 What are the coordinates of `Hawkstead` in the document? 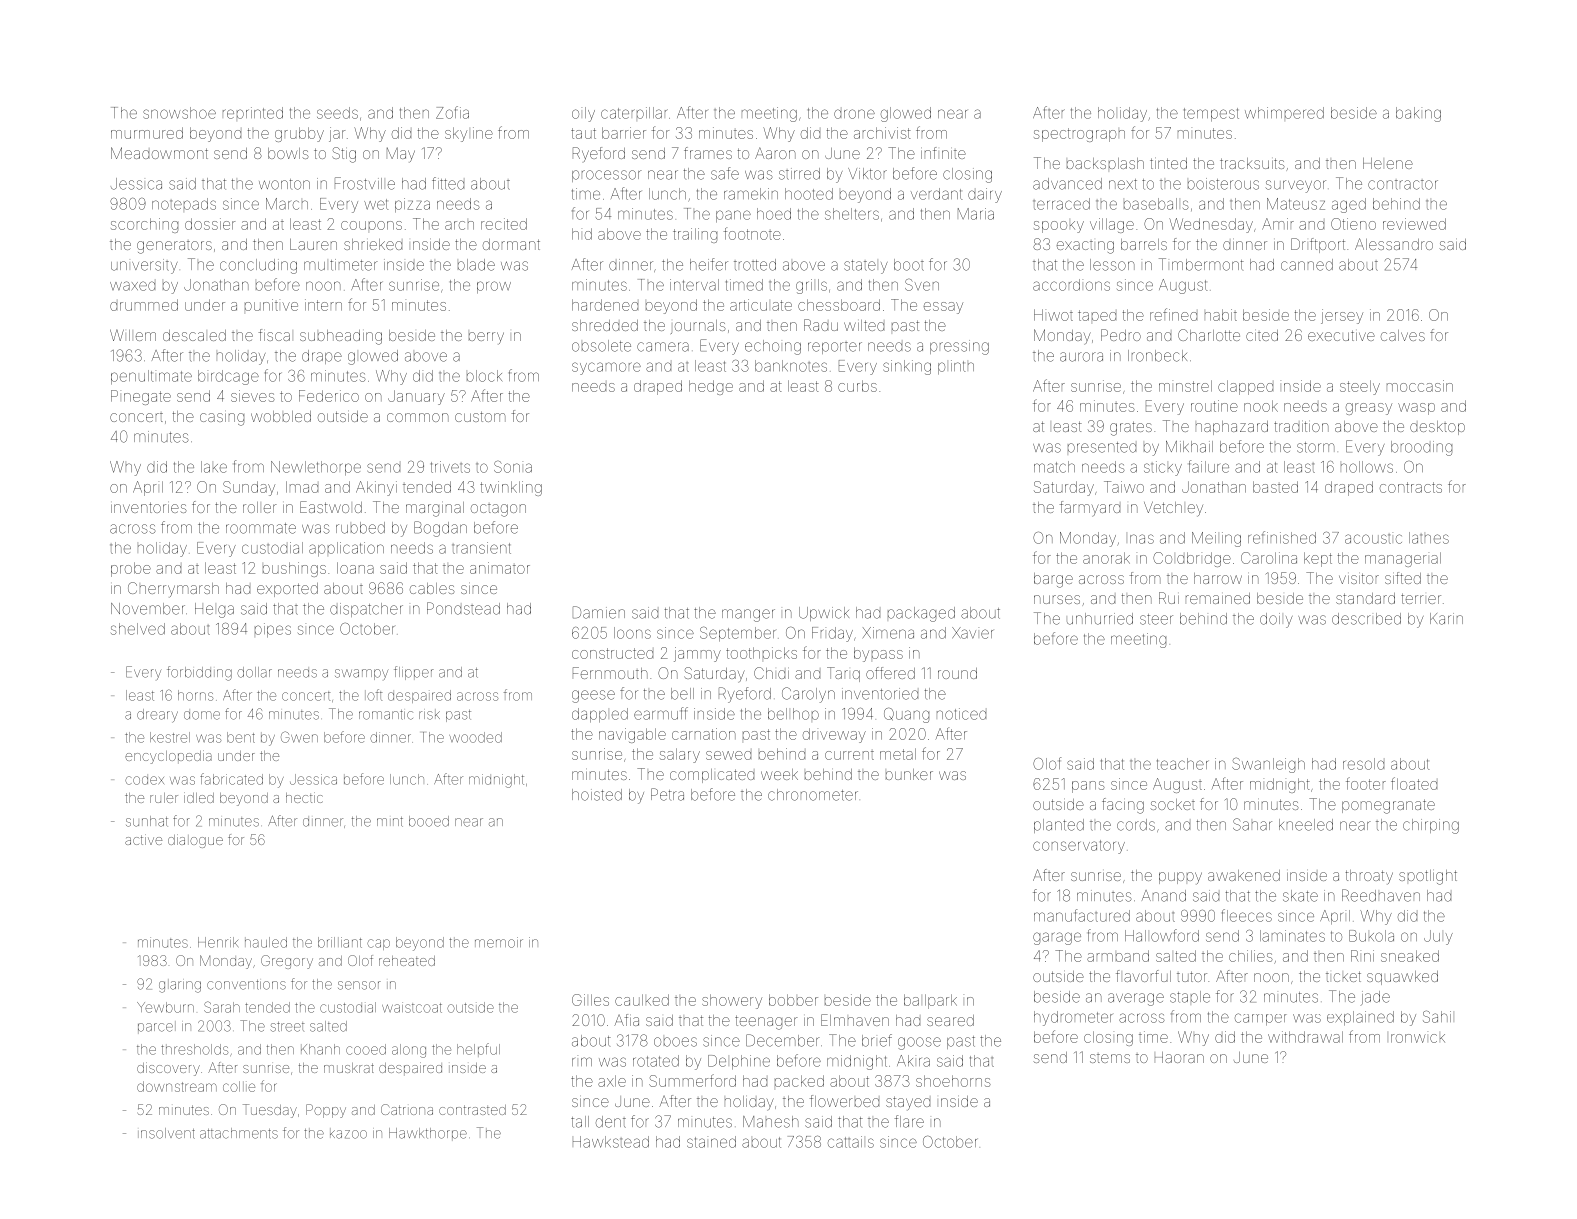 It's located at (611, 1142).
